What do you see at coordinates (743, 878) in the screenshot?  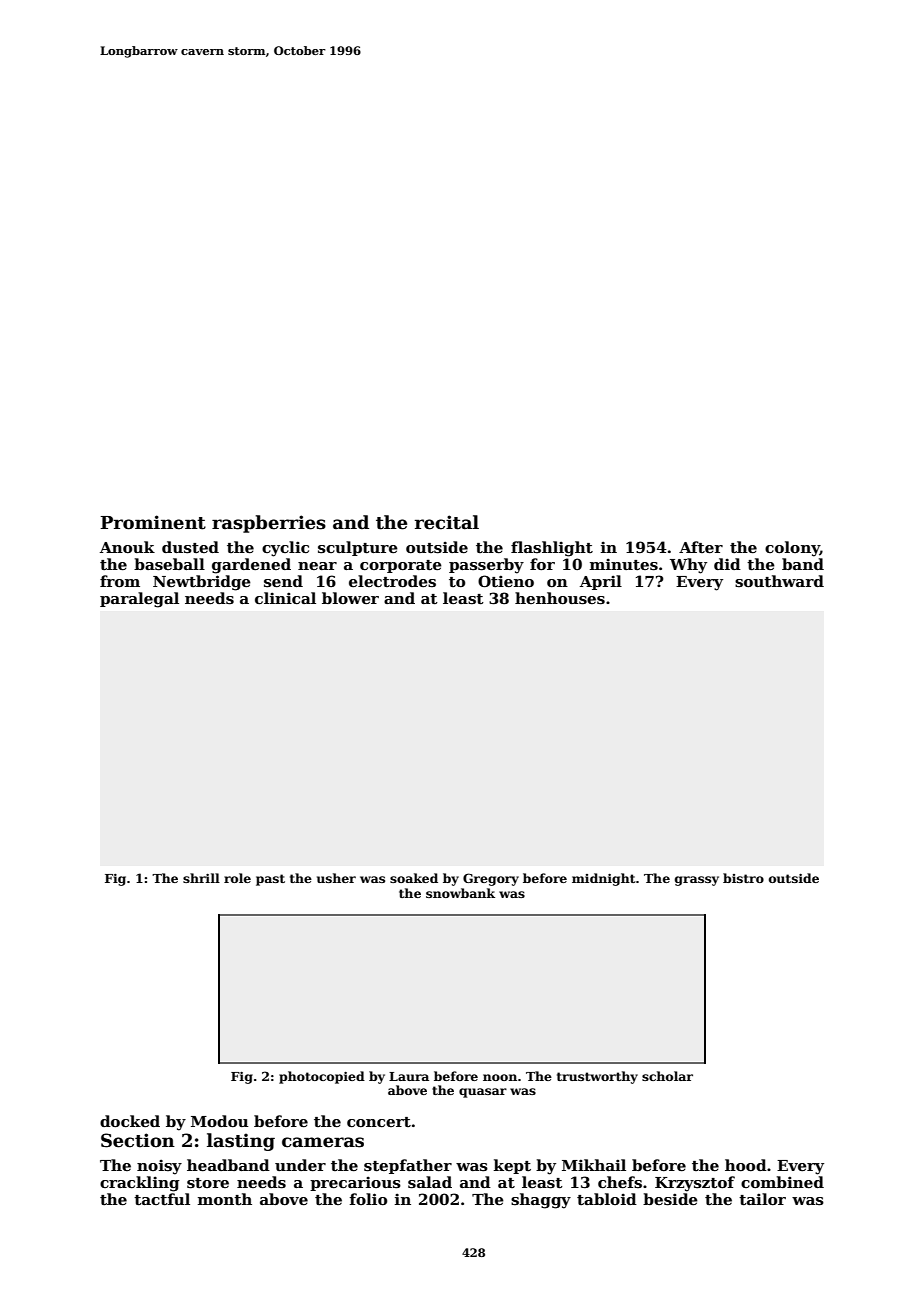 I see `bistro` at bounding box center [743, 878].
